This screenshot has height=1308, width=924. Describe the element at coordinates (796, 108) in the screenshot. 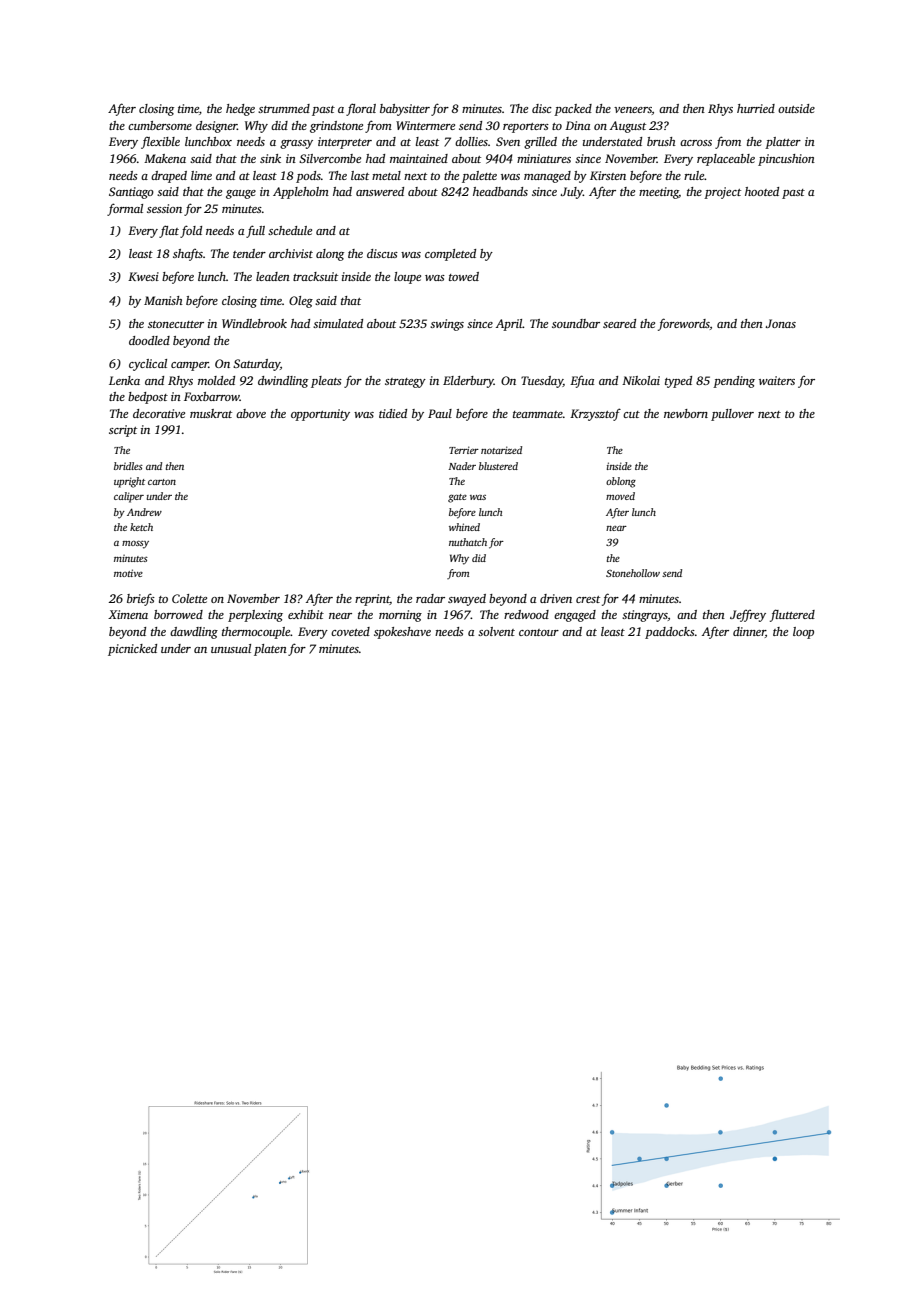

I see `outside` at that location.
